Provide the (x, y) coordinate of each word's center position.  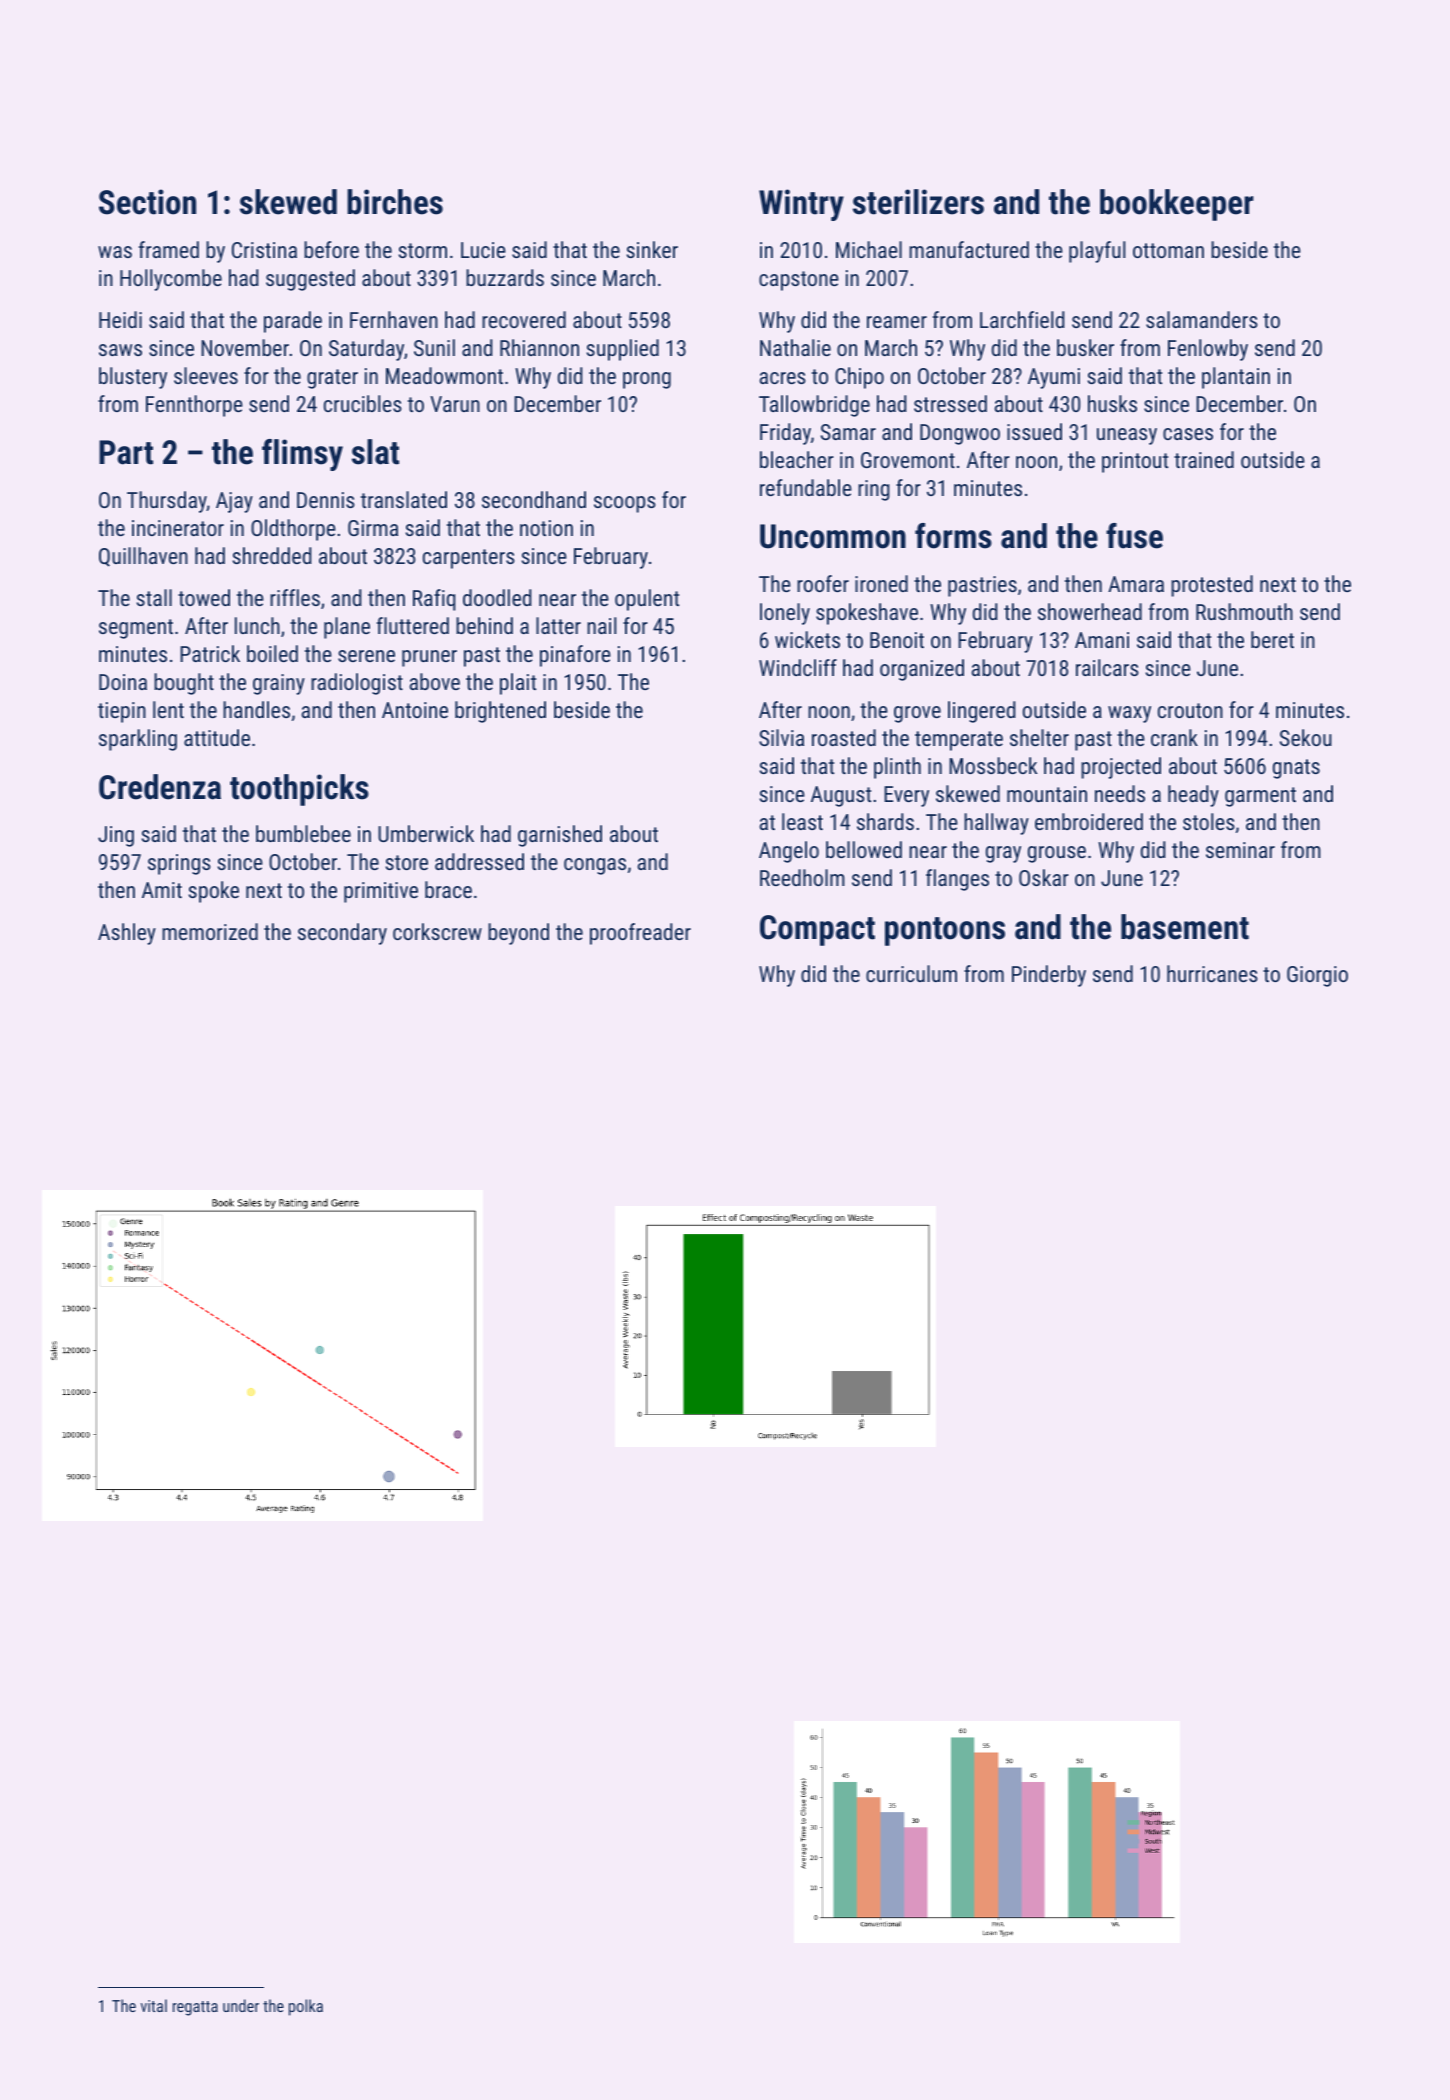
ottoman (1168, 250)
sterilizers (918, 202)
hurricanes (1212, 973)
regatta (195, 2008)
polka (306, 2007)
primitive (381, 892)
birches (395, 202)
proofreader (640, 934)
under (241, 2005)
